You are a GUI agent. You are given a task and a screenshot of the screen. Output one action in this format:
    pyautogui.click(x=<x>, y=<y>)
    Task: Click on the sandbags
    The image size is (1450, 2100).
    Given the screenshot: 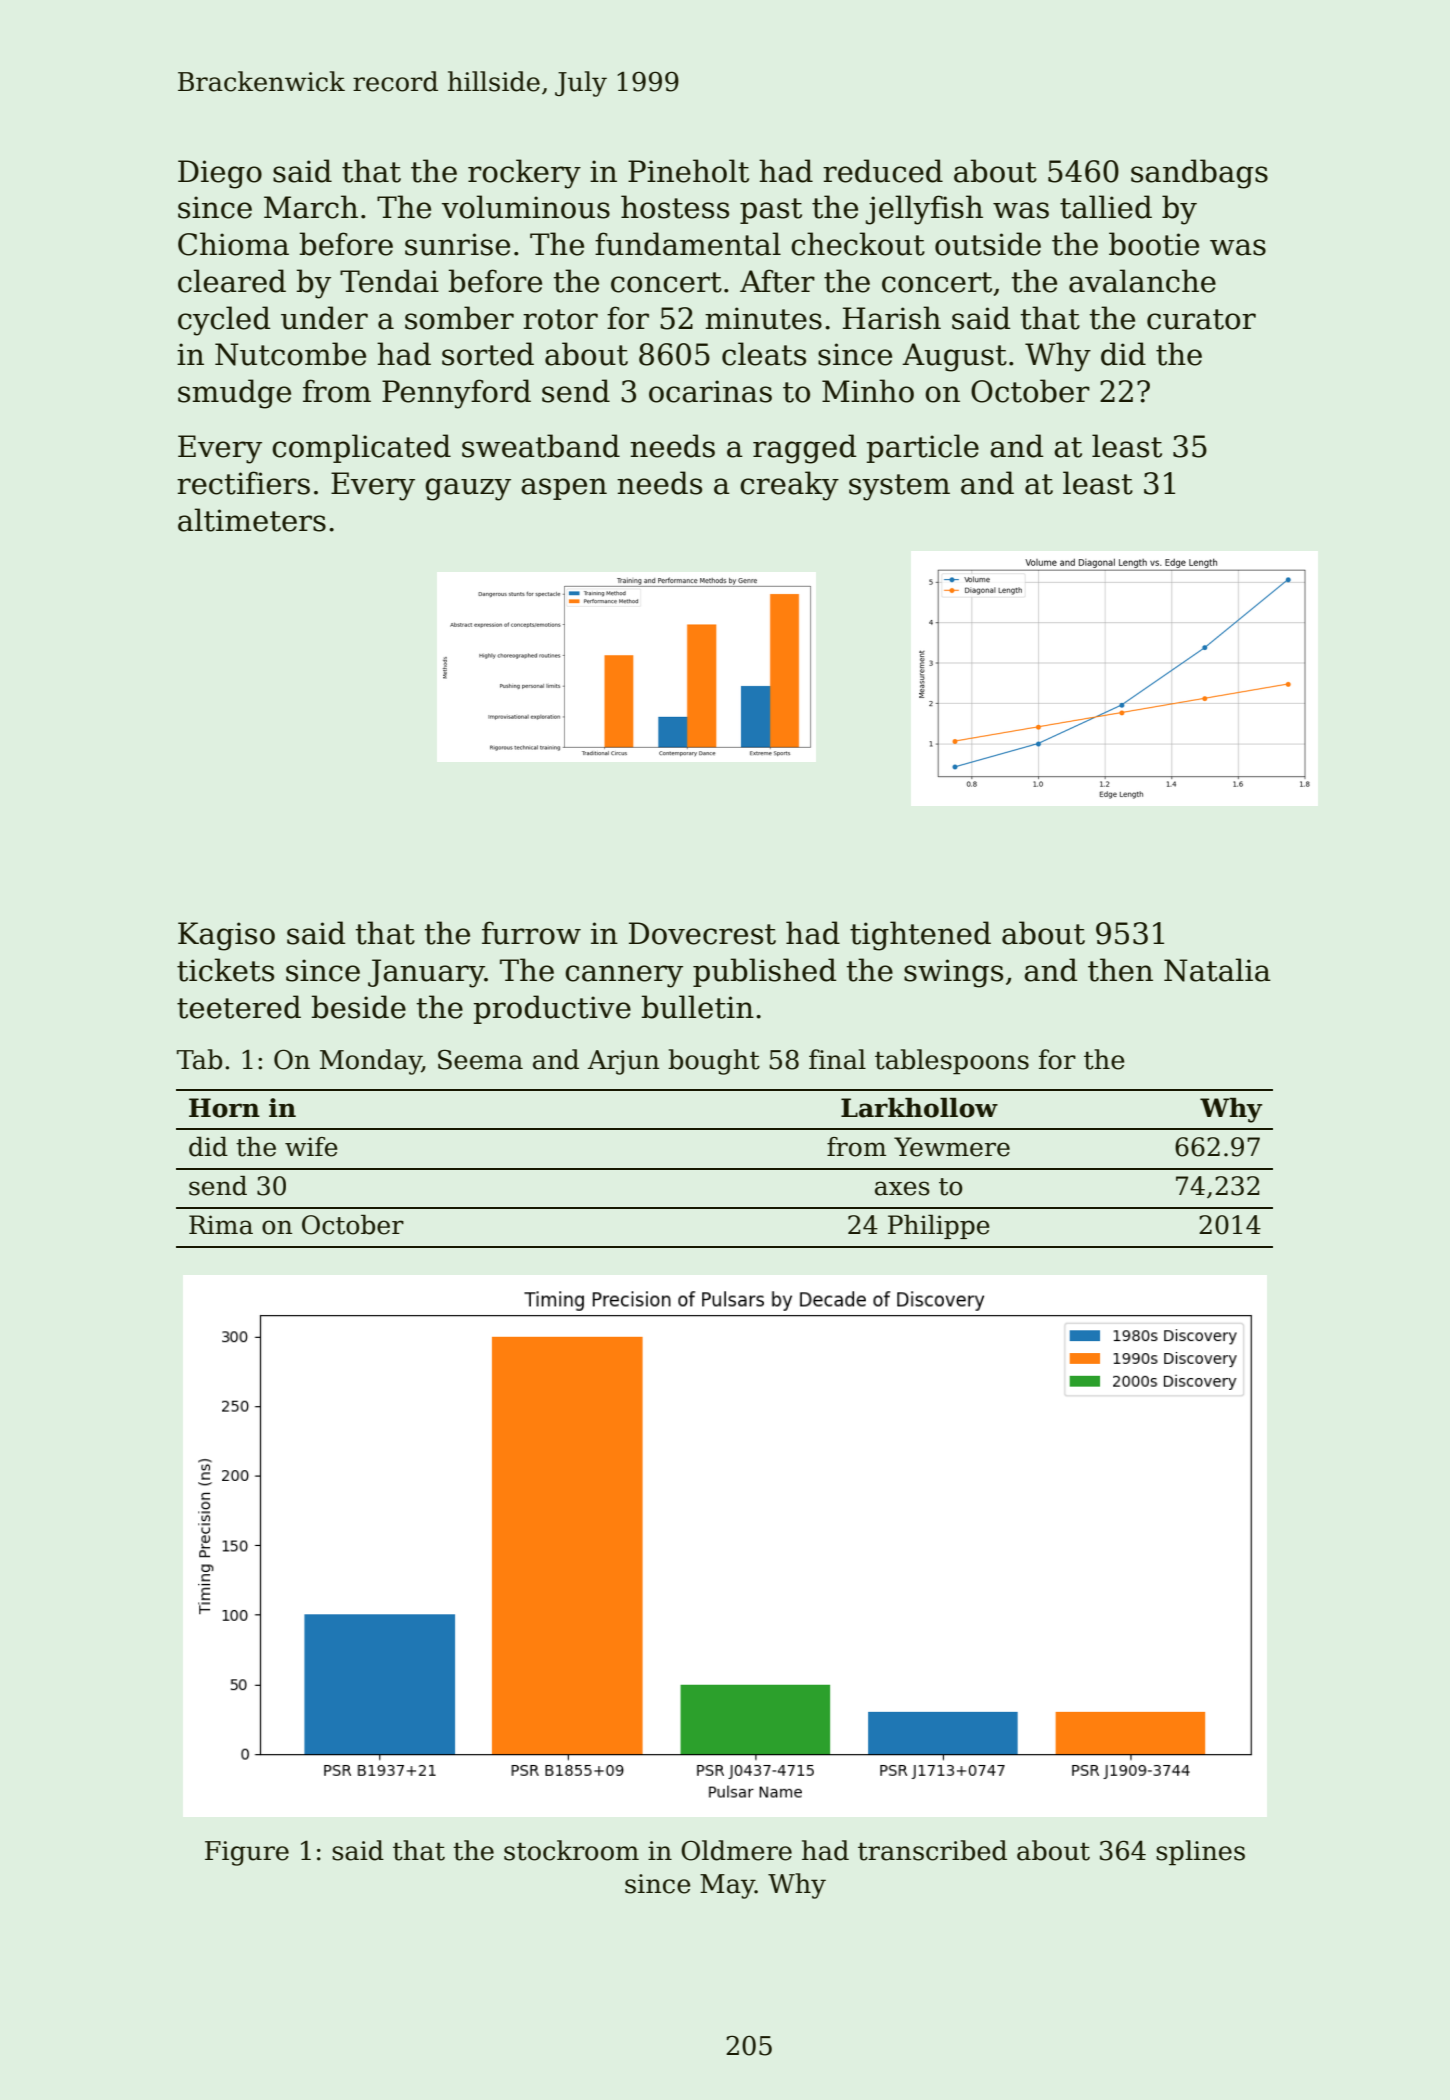 What is the action you would take?
    pyautogui.click(x=1199, y=174)
